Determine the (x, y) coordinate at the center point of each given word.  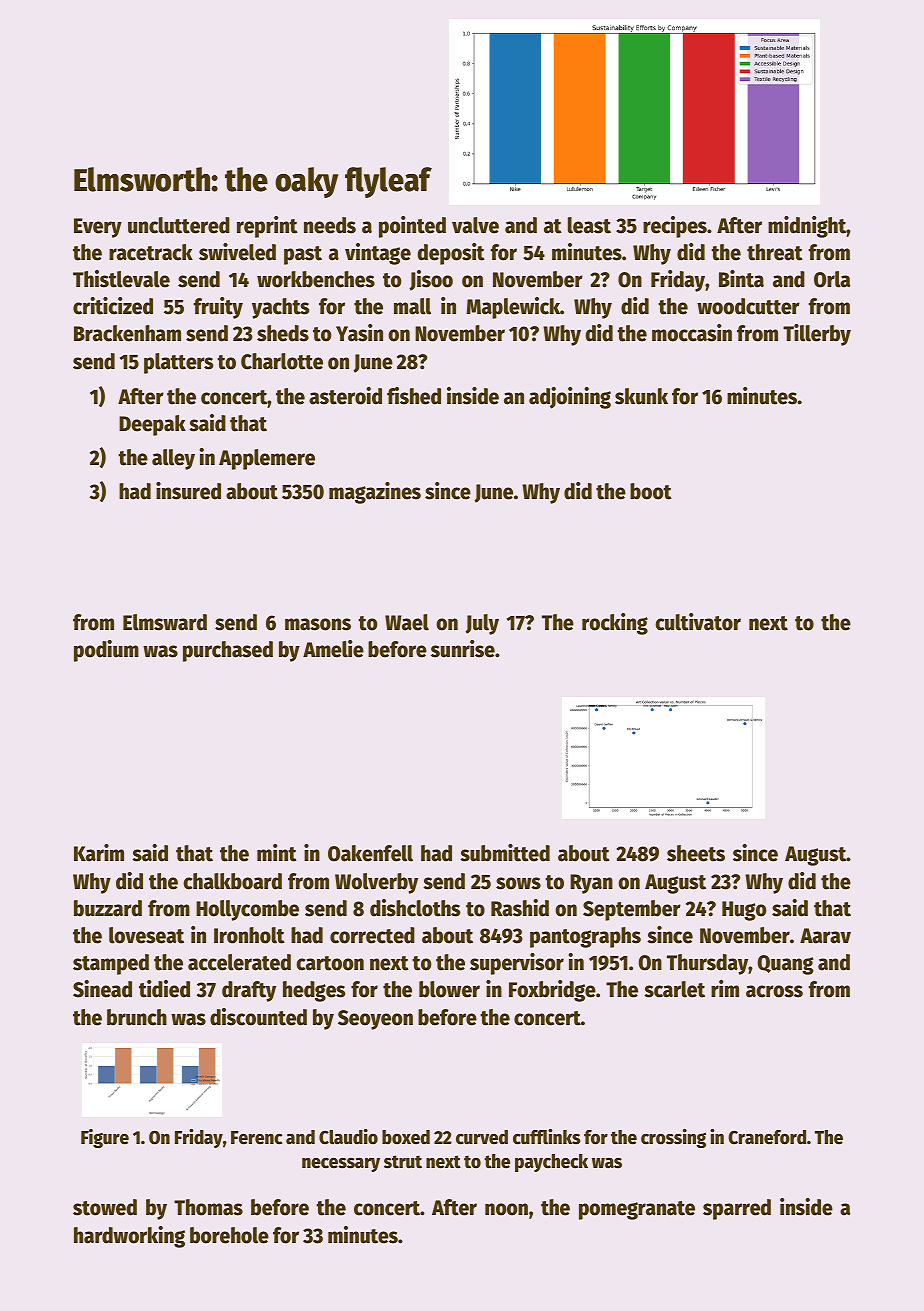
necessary (341, 1165)
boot (651, 491)
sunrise (463, 649)
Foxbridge (552, 991)
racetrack (151, 252)
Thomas (208, 1207)
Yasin (359, 333)
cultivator (698, 622)
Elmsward (165, 622)
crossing (673, 1138)
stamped (111, 964)
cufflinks (546, 1137)
